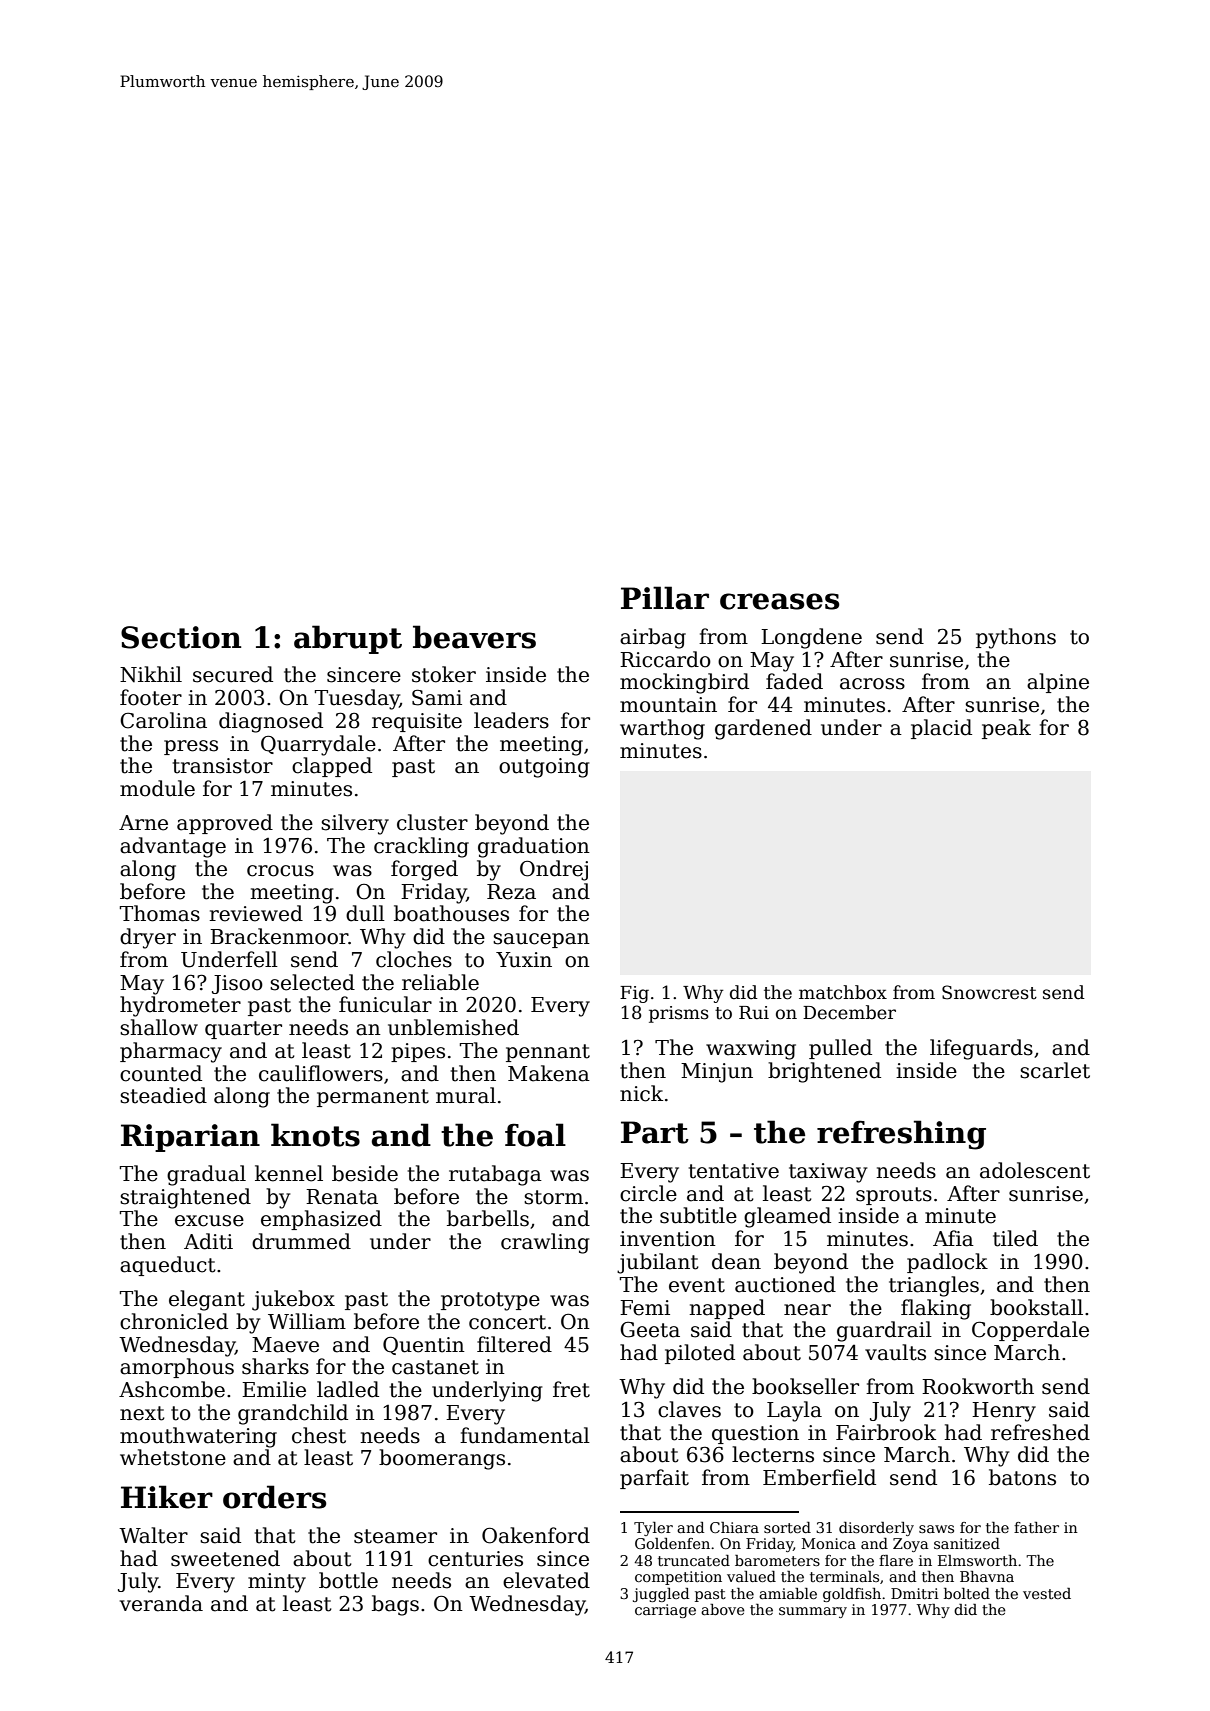 The width and height of the screenshot is (1210, 1711). I want to click on veranda, so click(161, 1603).
